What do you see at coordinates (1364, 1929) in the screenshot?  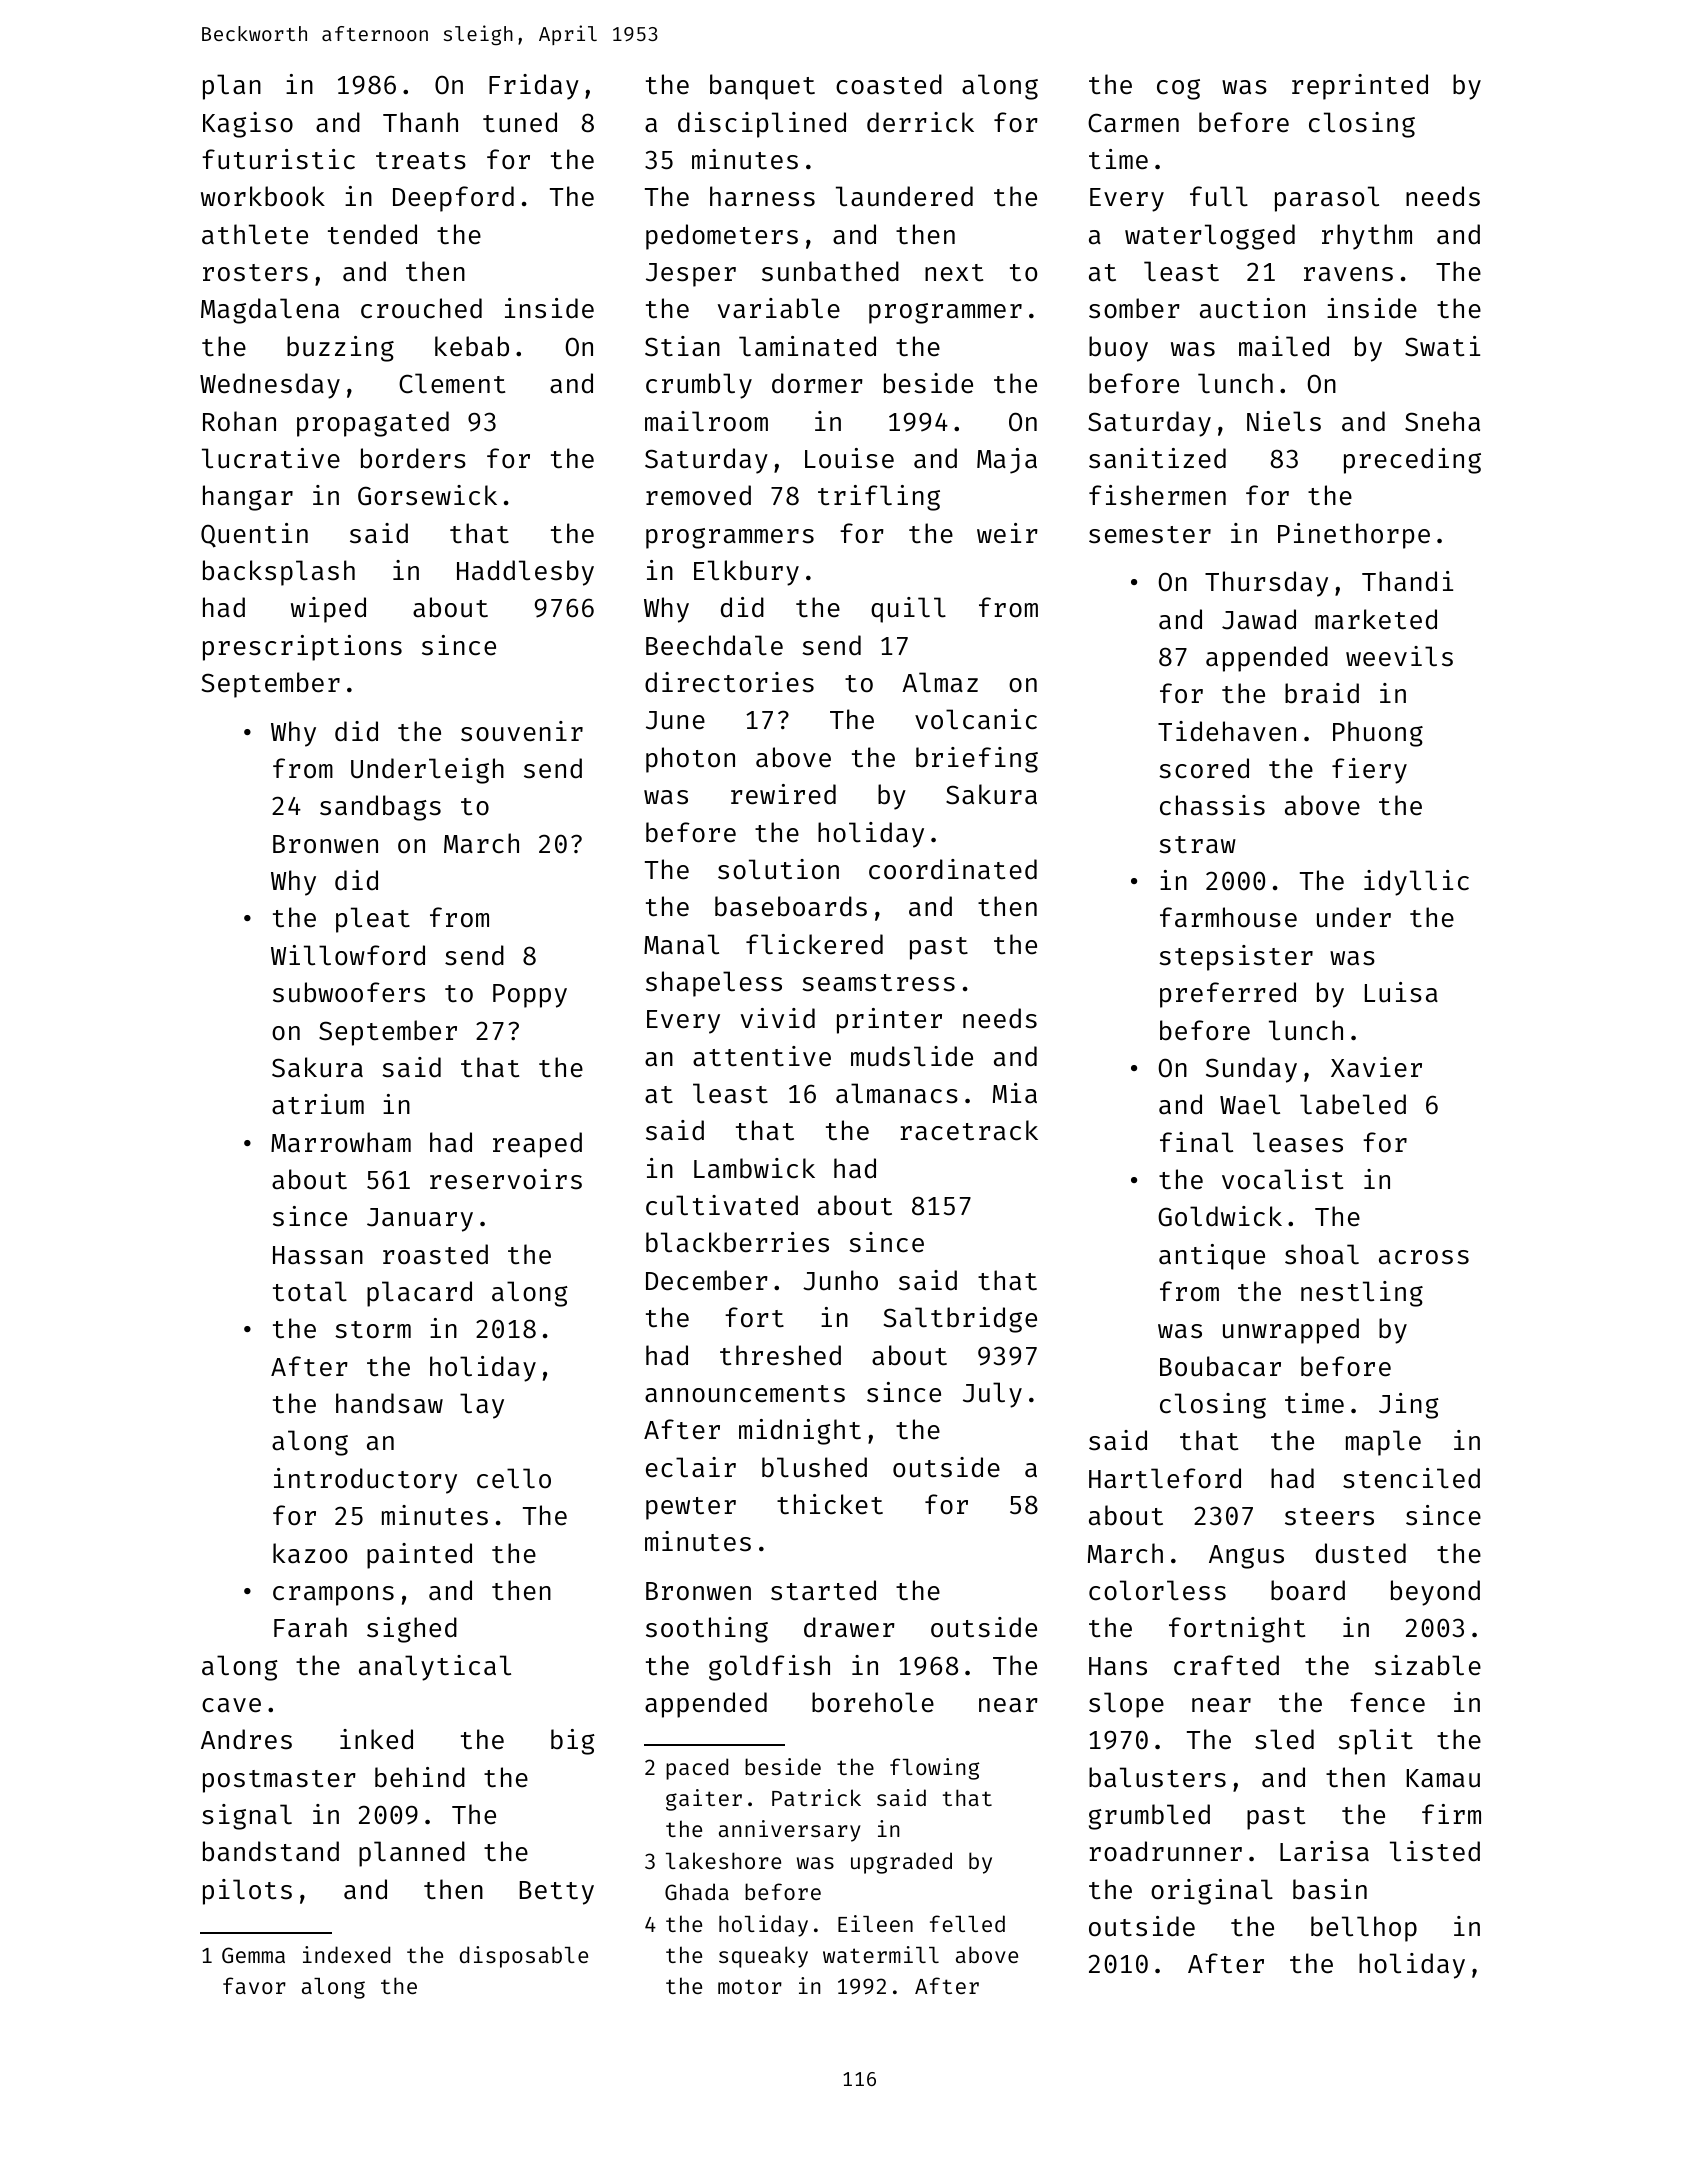 I see `bellhop` at bounding box center [1364, 1929].
